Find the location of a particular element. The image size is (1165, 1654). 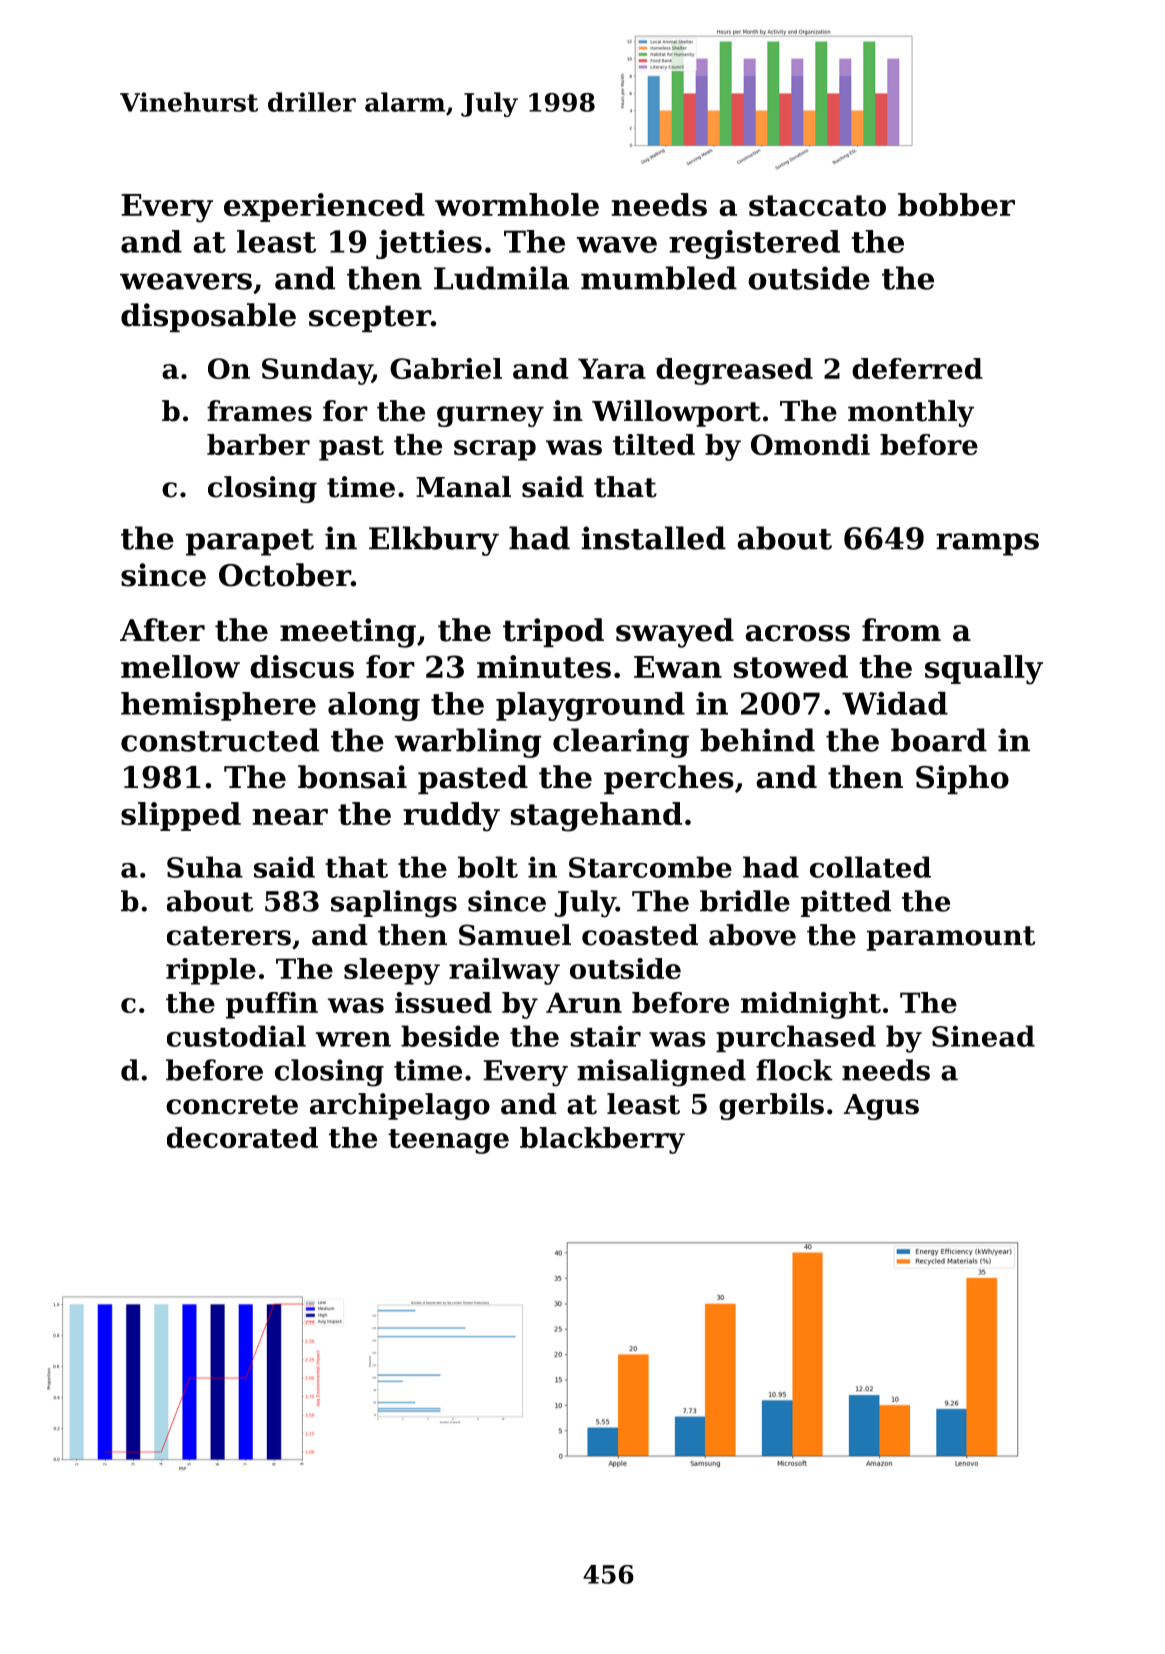

Ewan is located at coordinates (678, 667).
